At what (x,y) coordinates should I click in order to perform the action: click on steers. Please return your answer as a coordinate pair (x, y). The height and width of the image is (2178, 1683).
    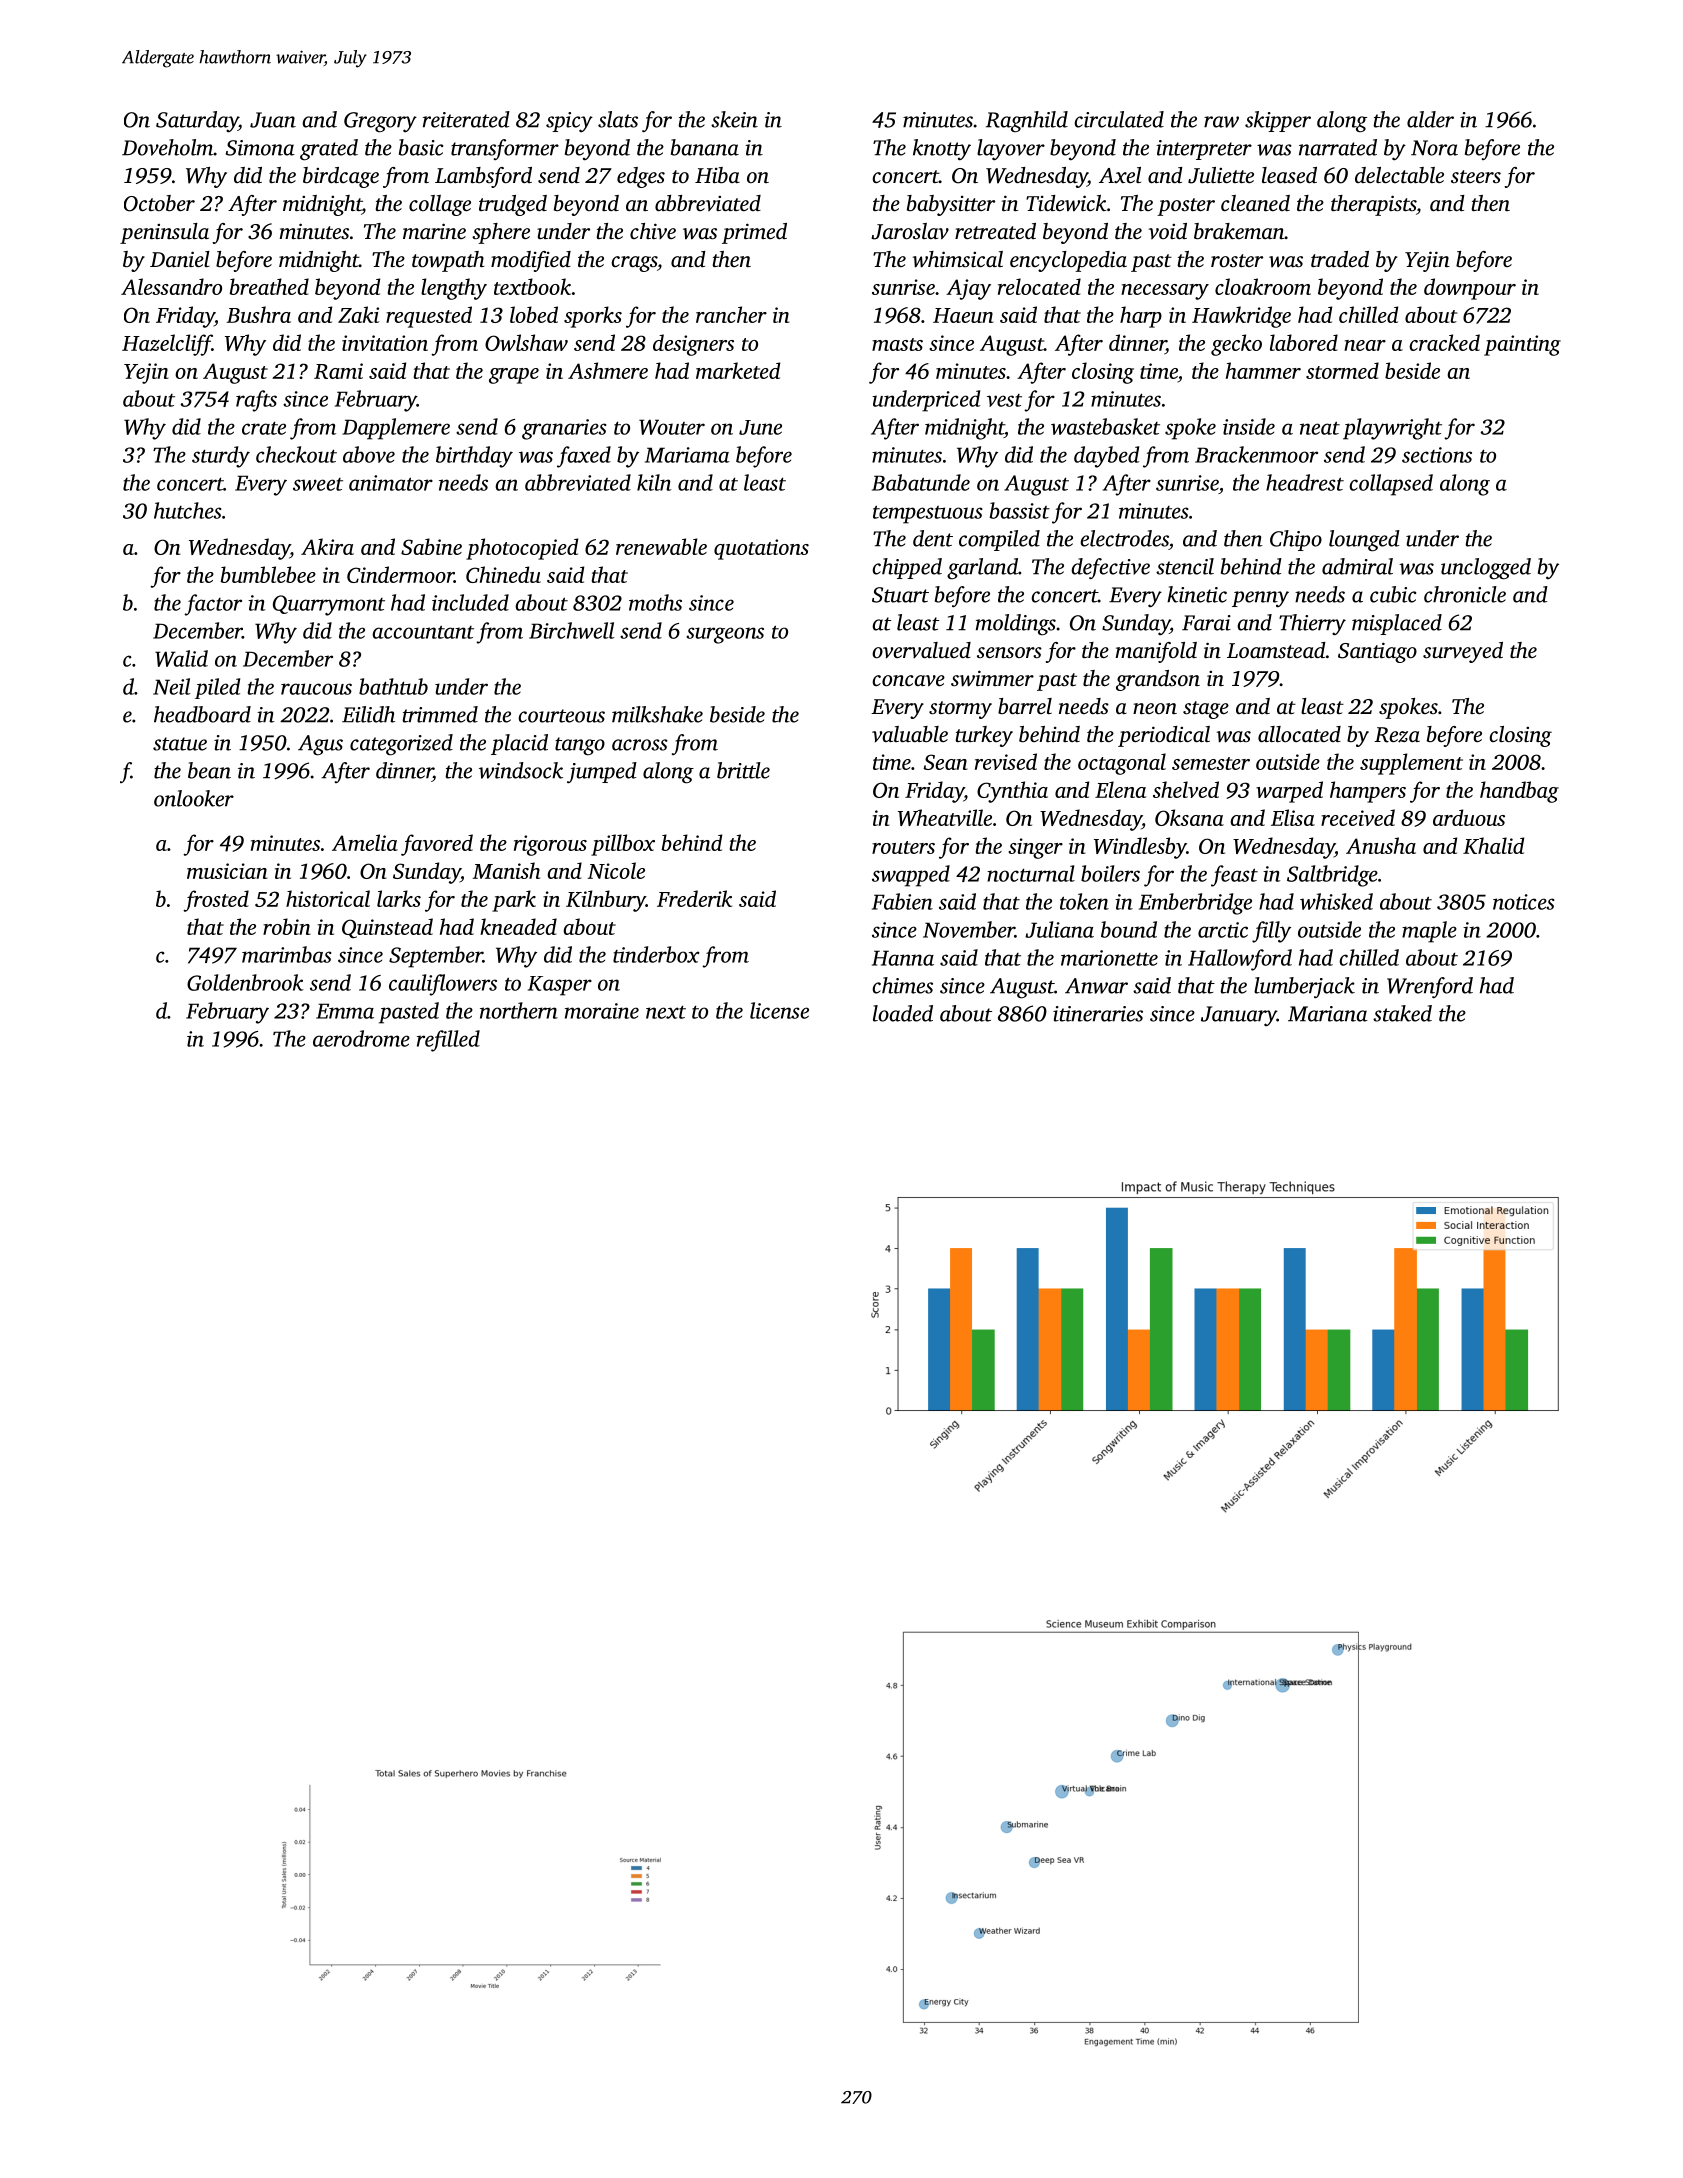
    Looking at the image, I should click on (1476, 176).
